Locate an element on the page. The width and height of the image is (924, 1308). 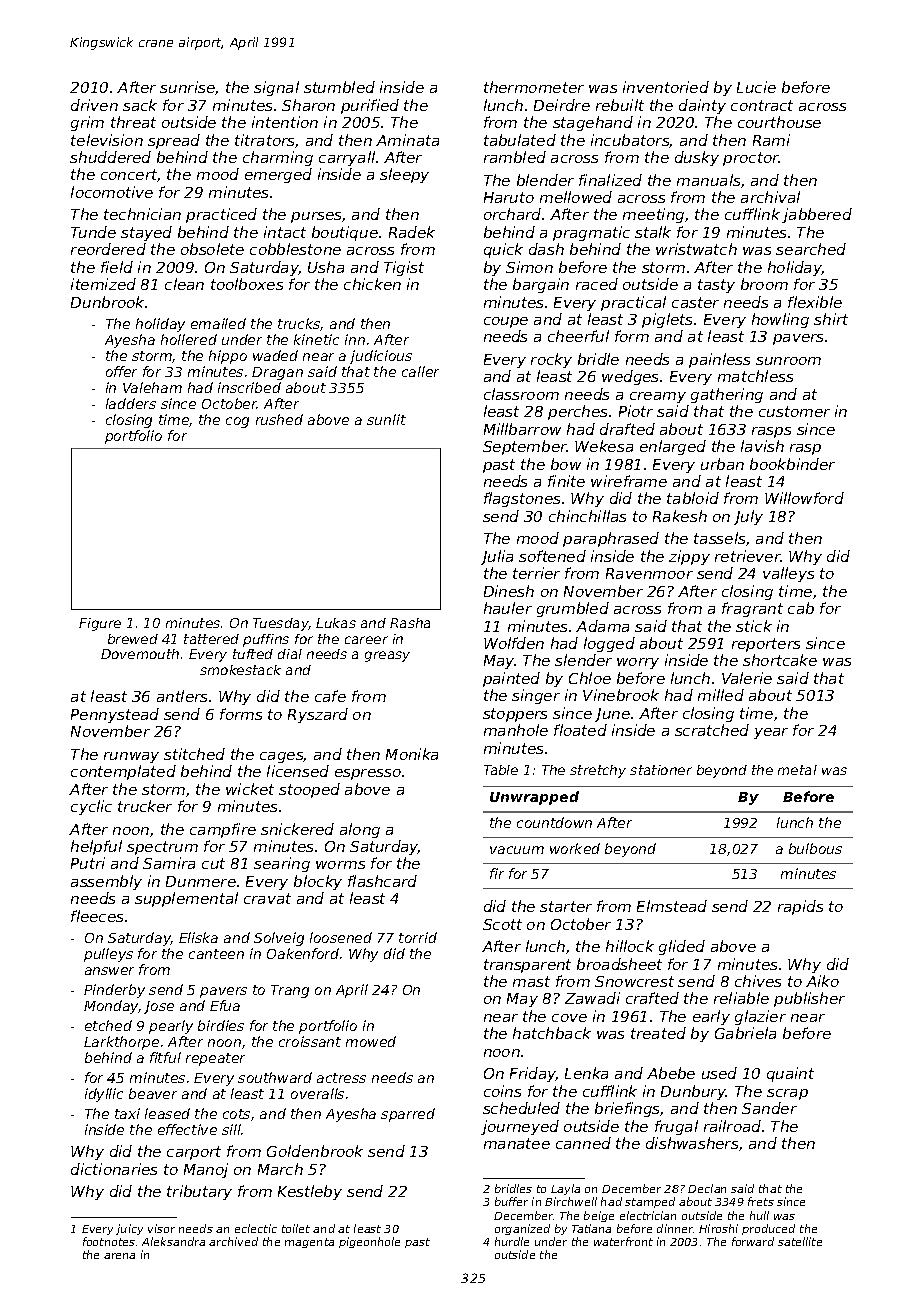
licensed is located at coordinates (298, 771).
